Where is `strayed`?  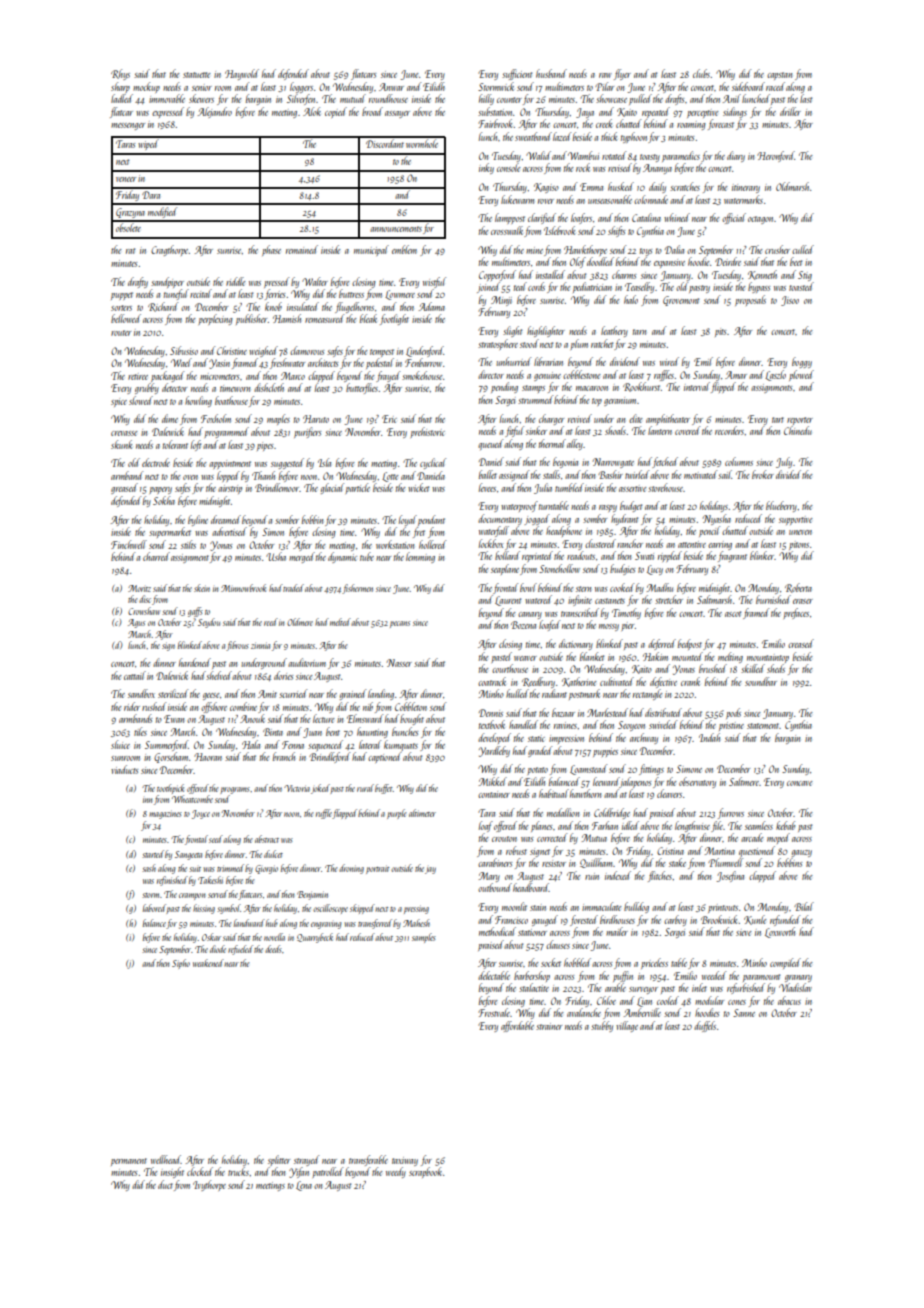
strayed is located at coordinates (306, 1160).
